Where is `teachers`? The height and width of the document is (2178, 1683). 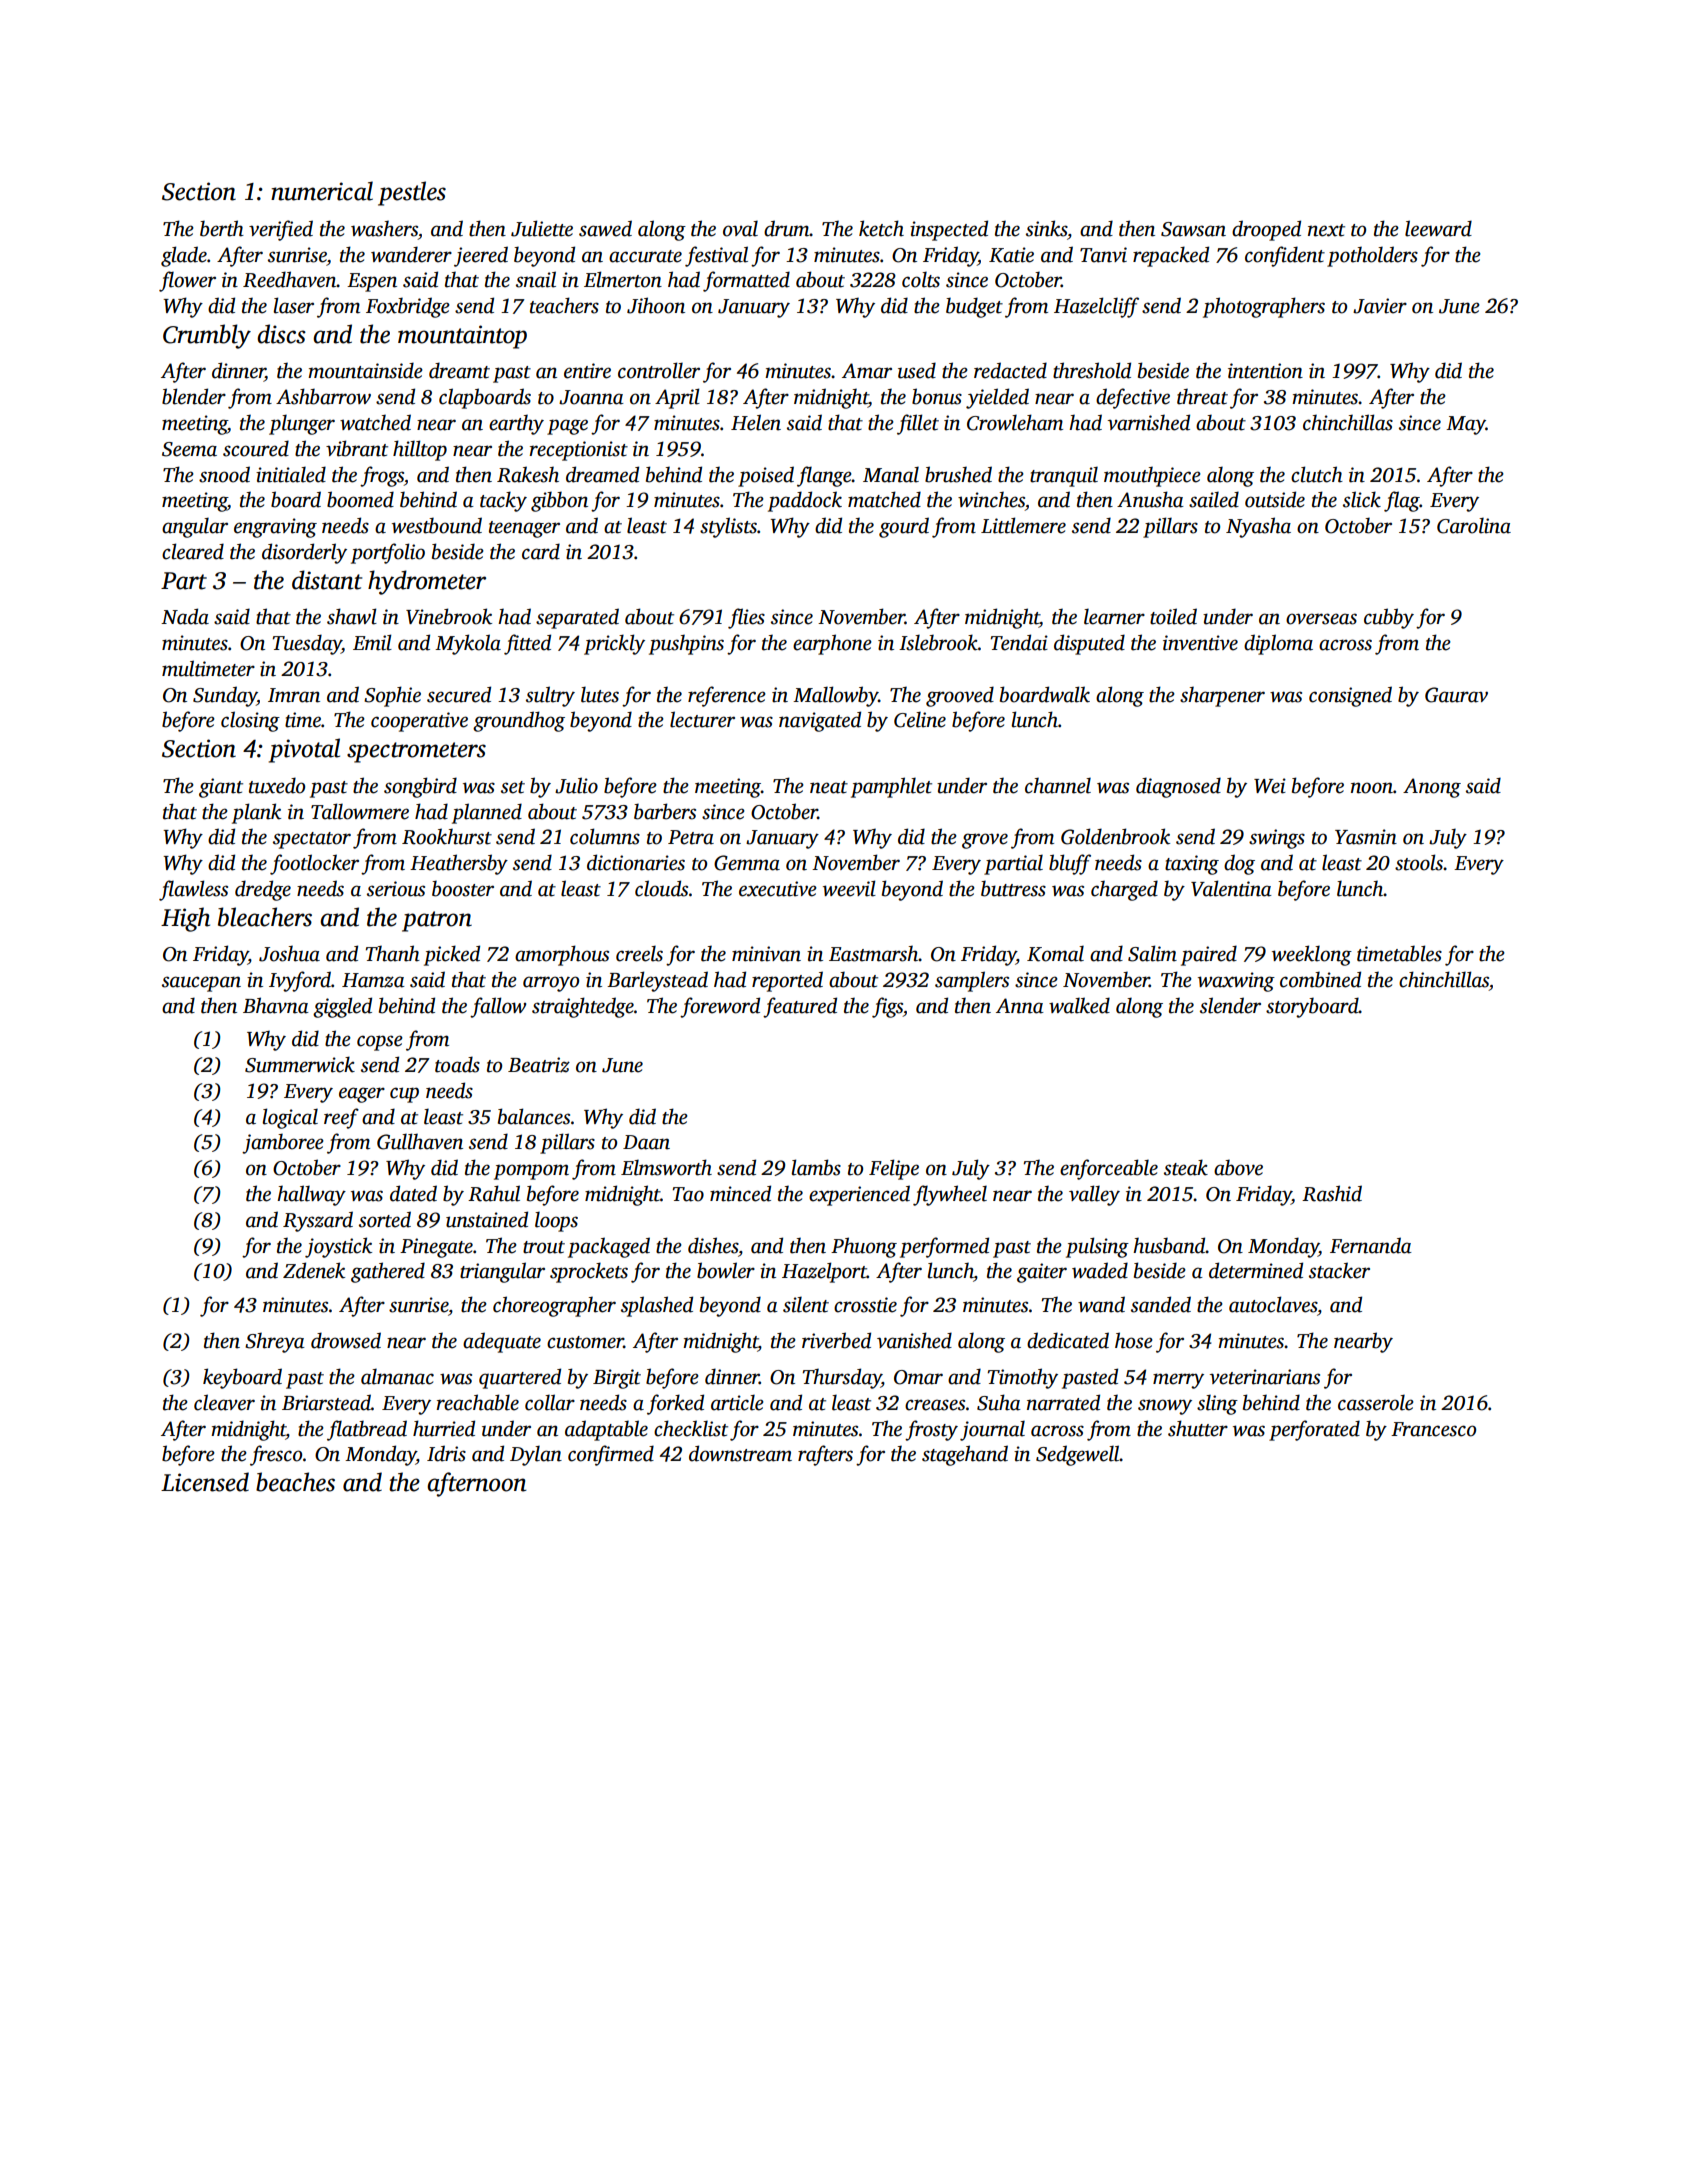 teachers is located at coordinates (564, 305).
